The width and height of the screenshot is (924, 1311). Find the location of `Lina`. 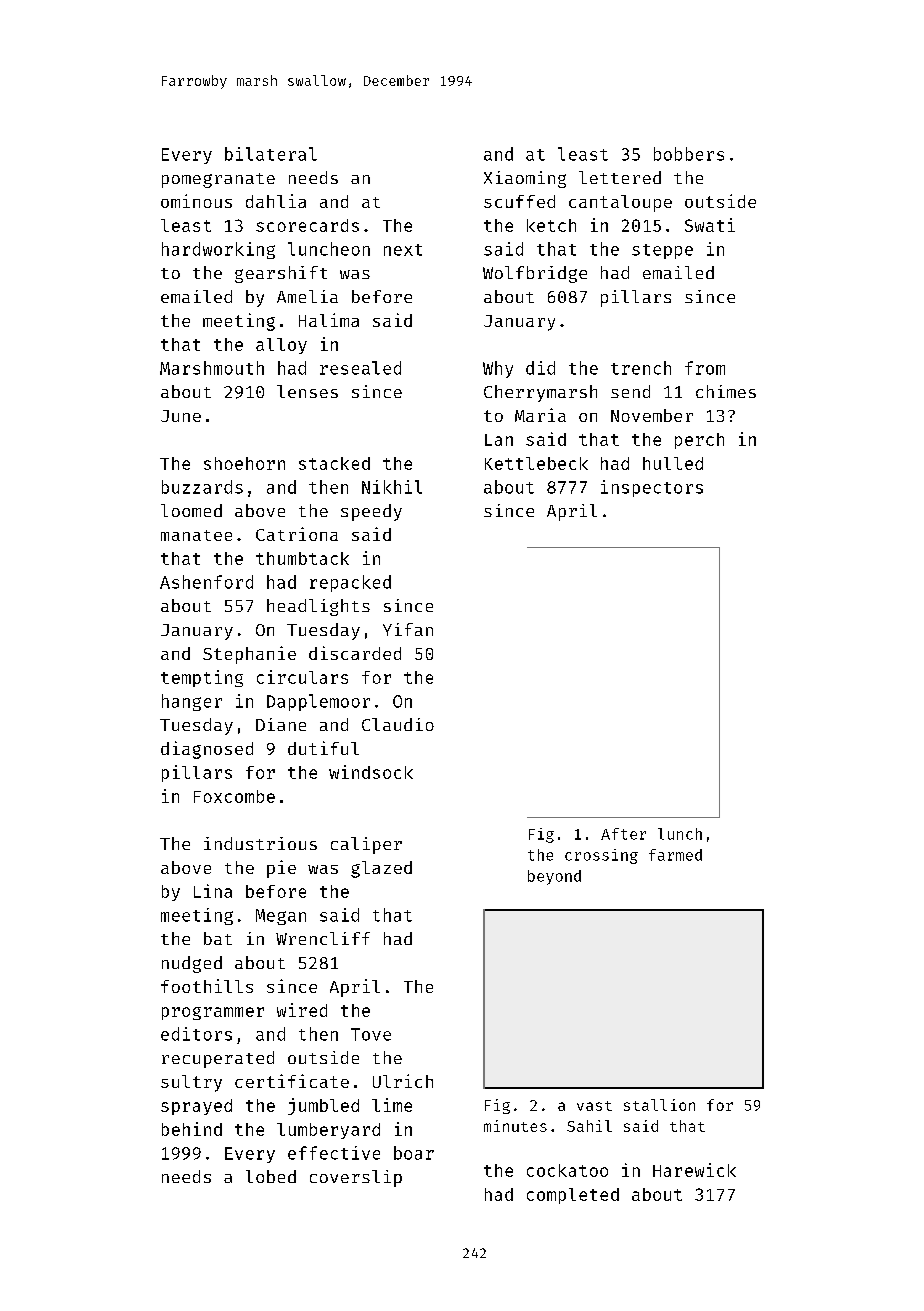

Lina is located at coordinates (213, 891).
